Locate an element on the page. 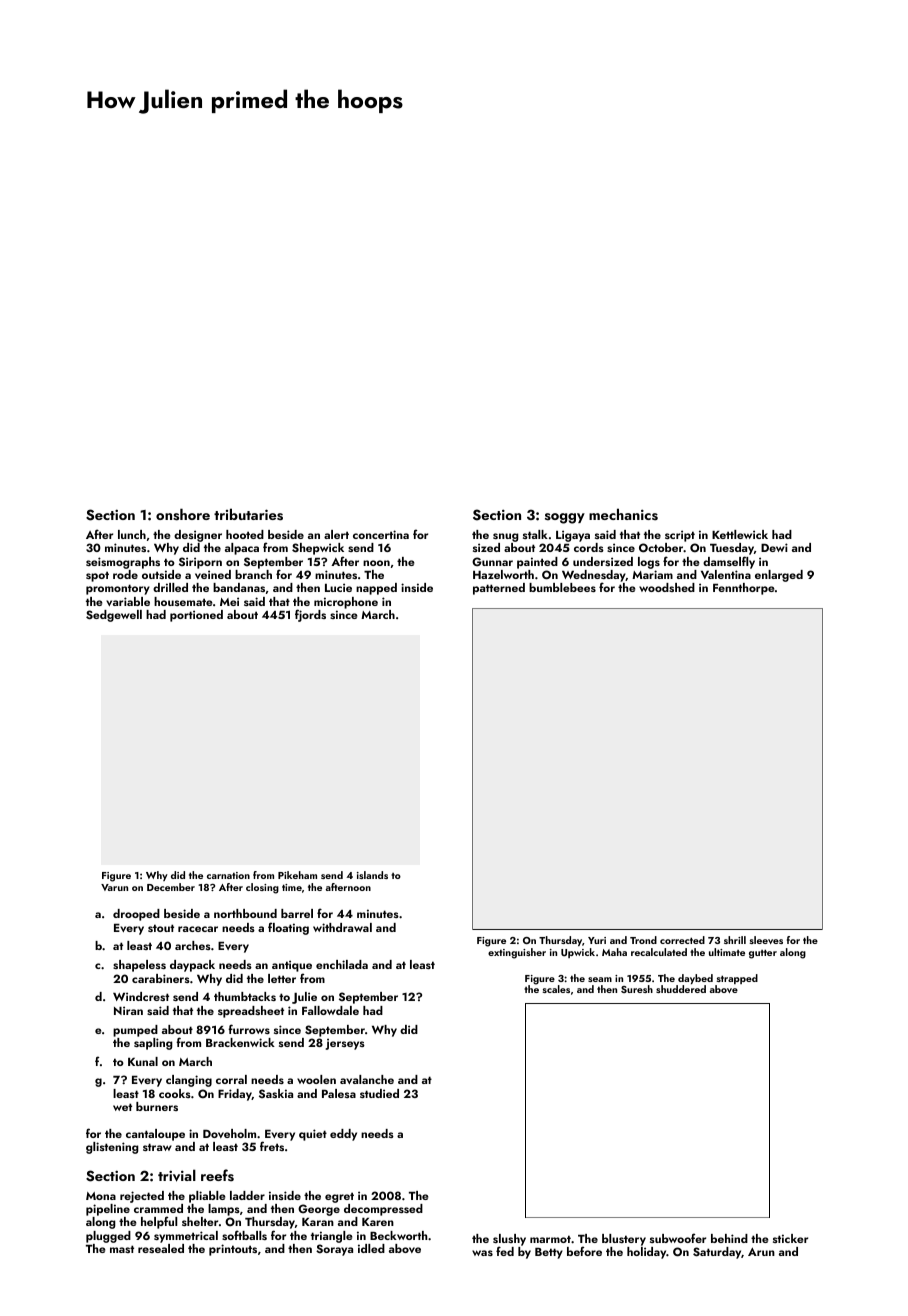 The width and height of the image is (908, 1316). shapeless is located at coordinates (139, 966).
